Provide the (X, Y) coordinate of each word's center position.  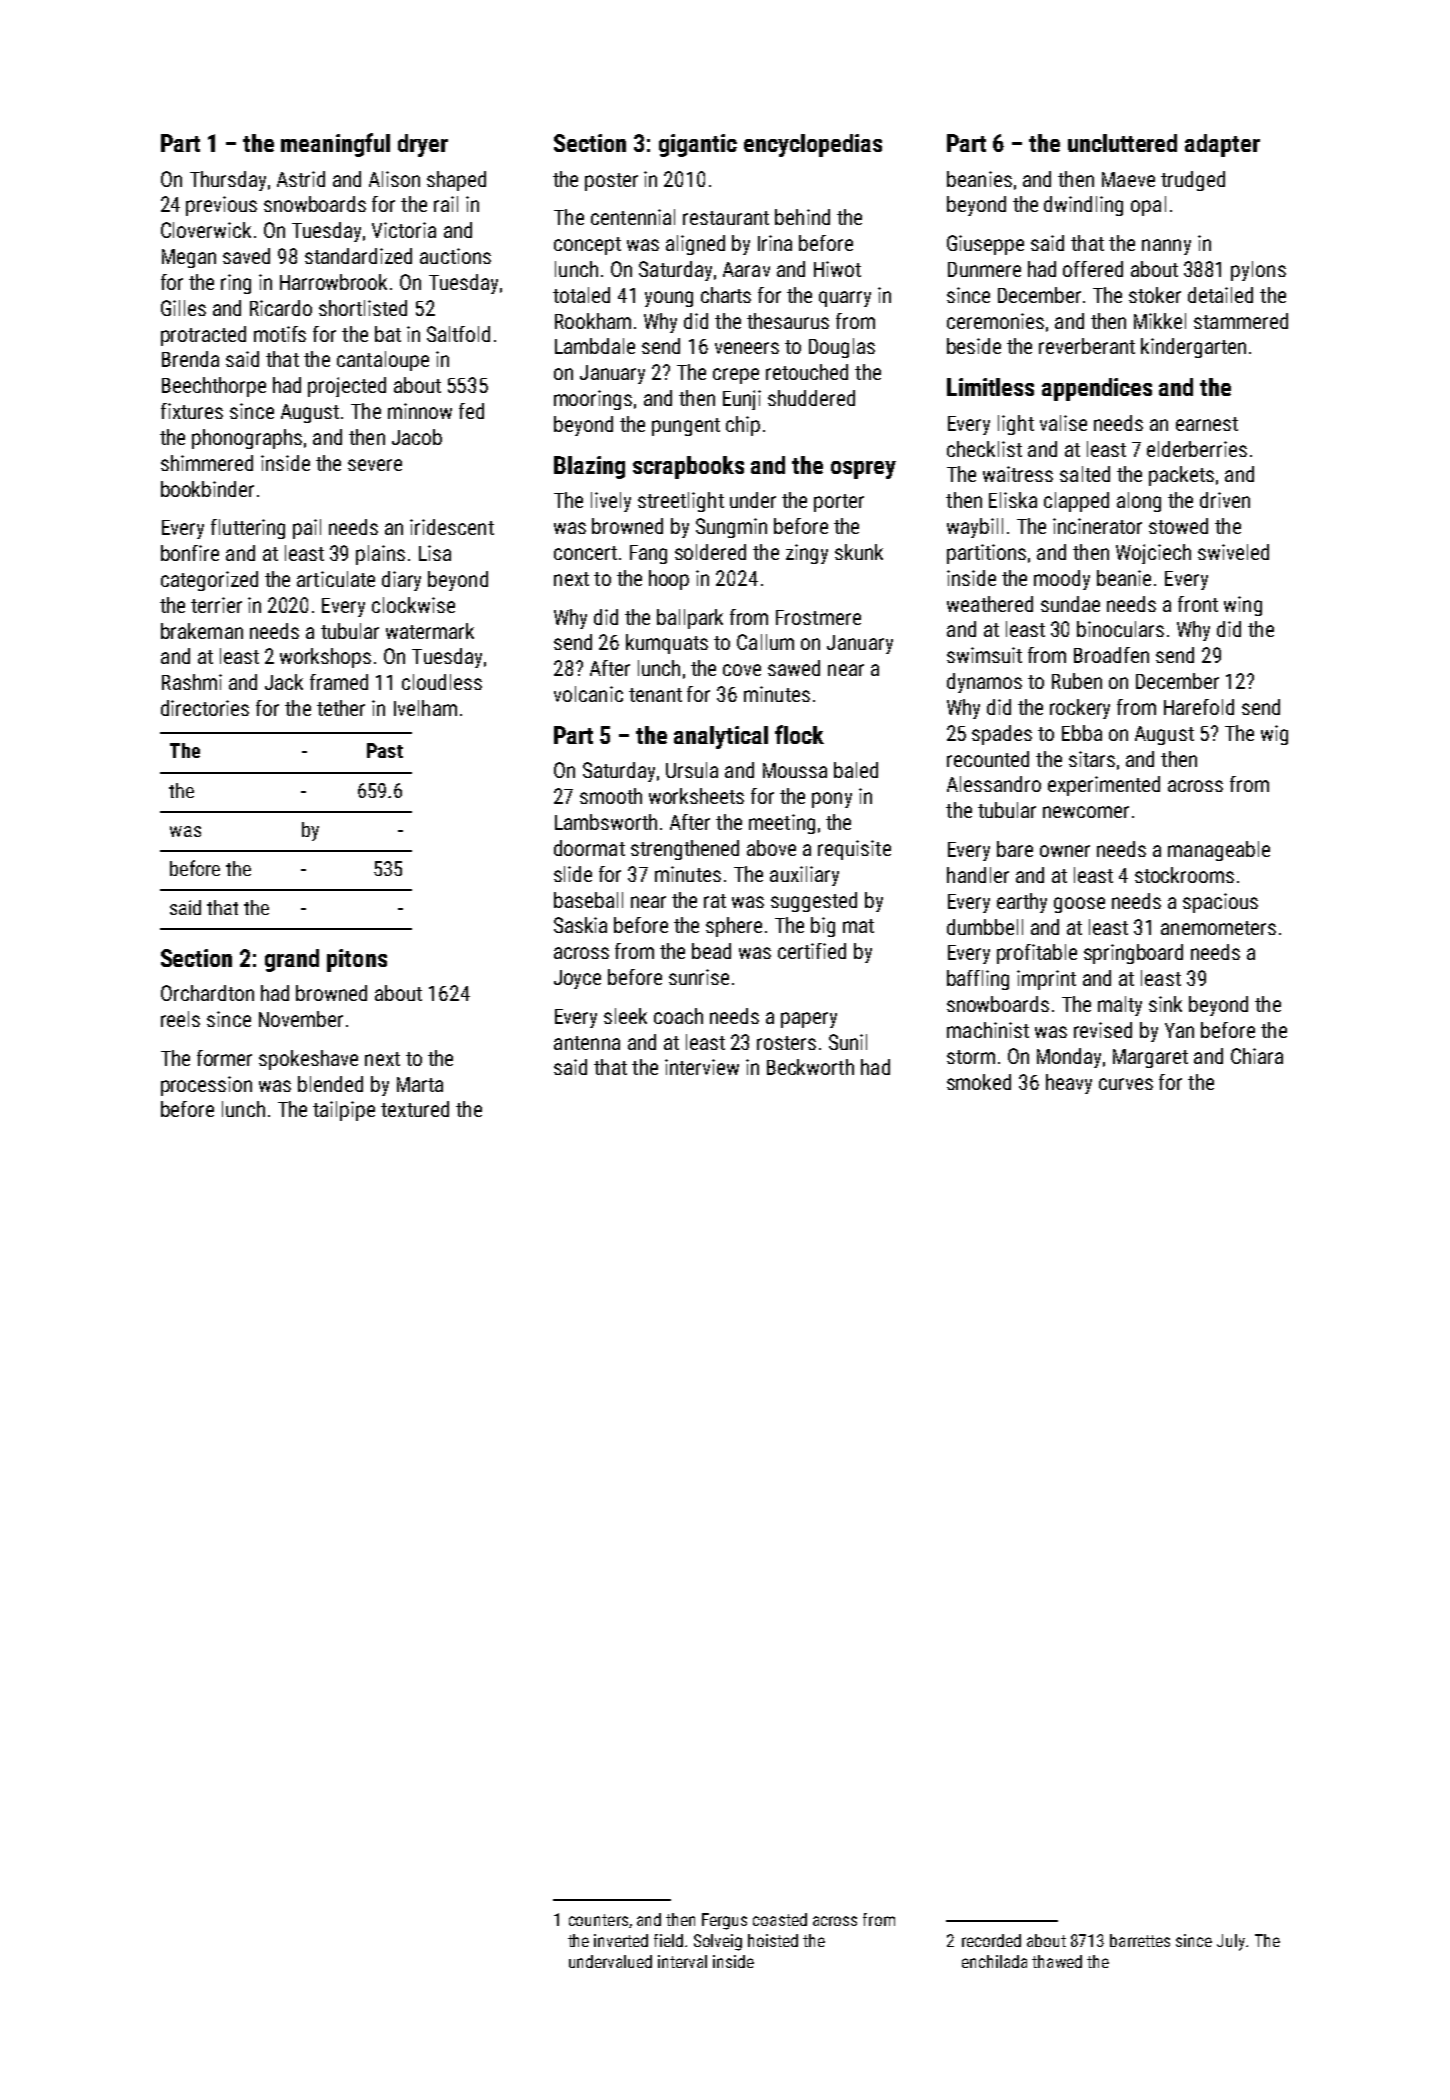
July (1231, 1942)
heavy (1069, 1084)
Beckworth (810, 1067)
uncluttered (1122, 143)
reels (180, 1019)
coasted (780, 1919)
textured (415, 1109)
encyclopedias (813, 145)
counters (598, 1920)
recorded (991, 1940)
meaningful (335, 145)
